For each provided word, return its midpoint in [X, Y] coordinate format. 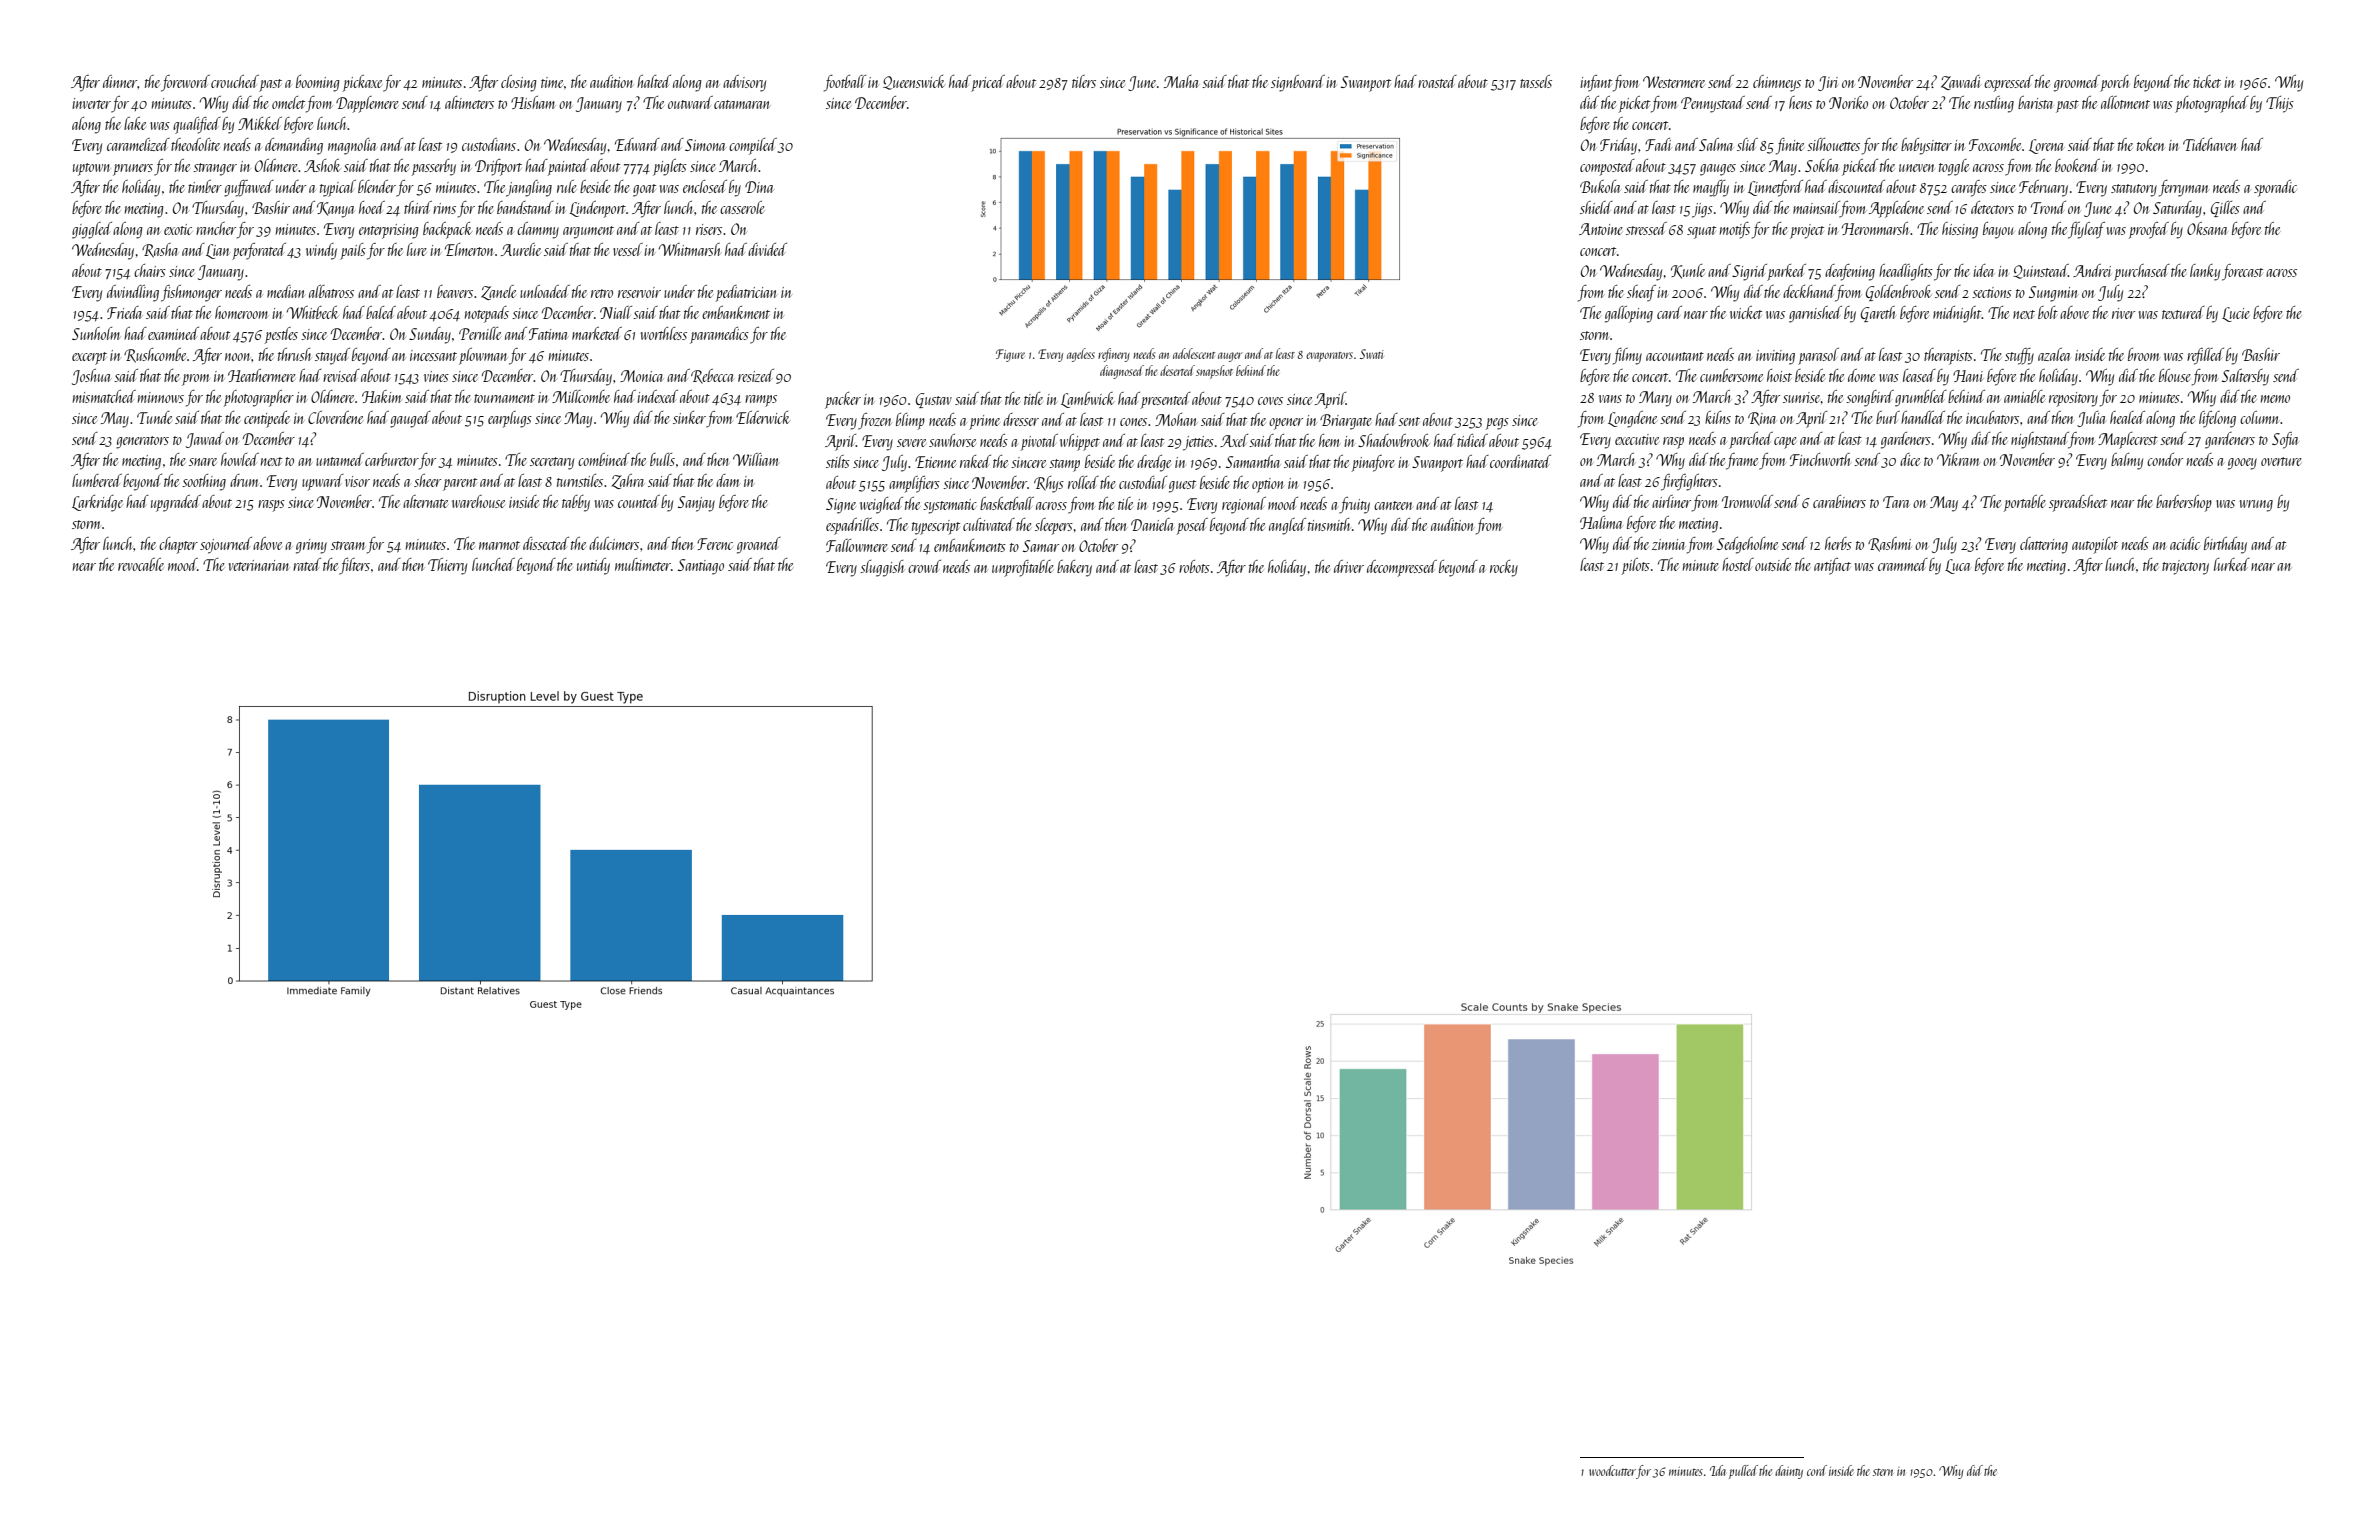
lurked [2232, 564]
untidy [593, 566]
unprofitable [1023, 568]
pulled [1743, 1472]
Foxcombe [1995, 144]
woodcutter [1612, 1470]
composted [1607, 167]
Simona [705, 145]
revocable [141, 564]
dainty [1789, 1472]
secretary [552, 463]
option [1268, 485]
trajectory [2185, 567]
